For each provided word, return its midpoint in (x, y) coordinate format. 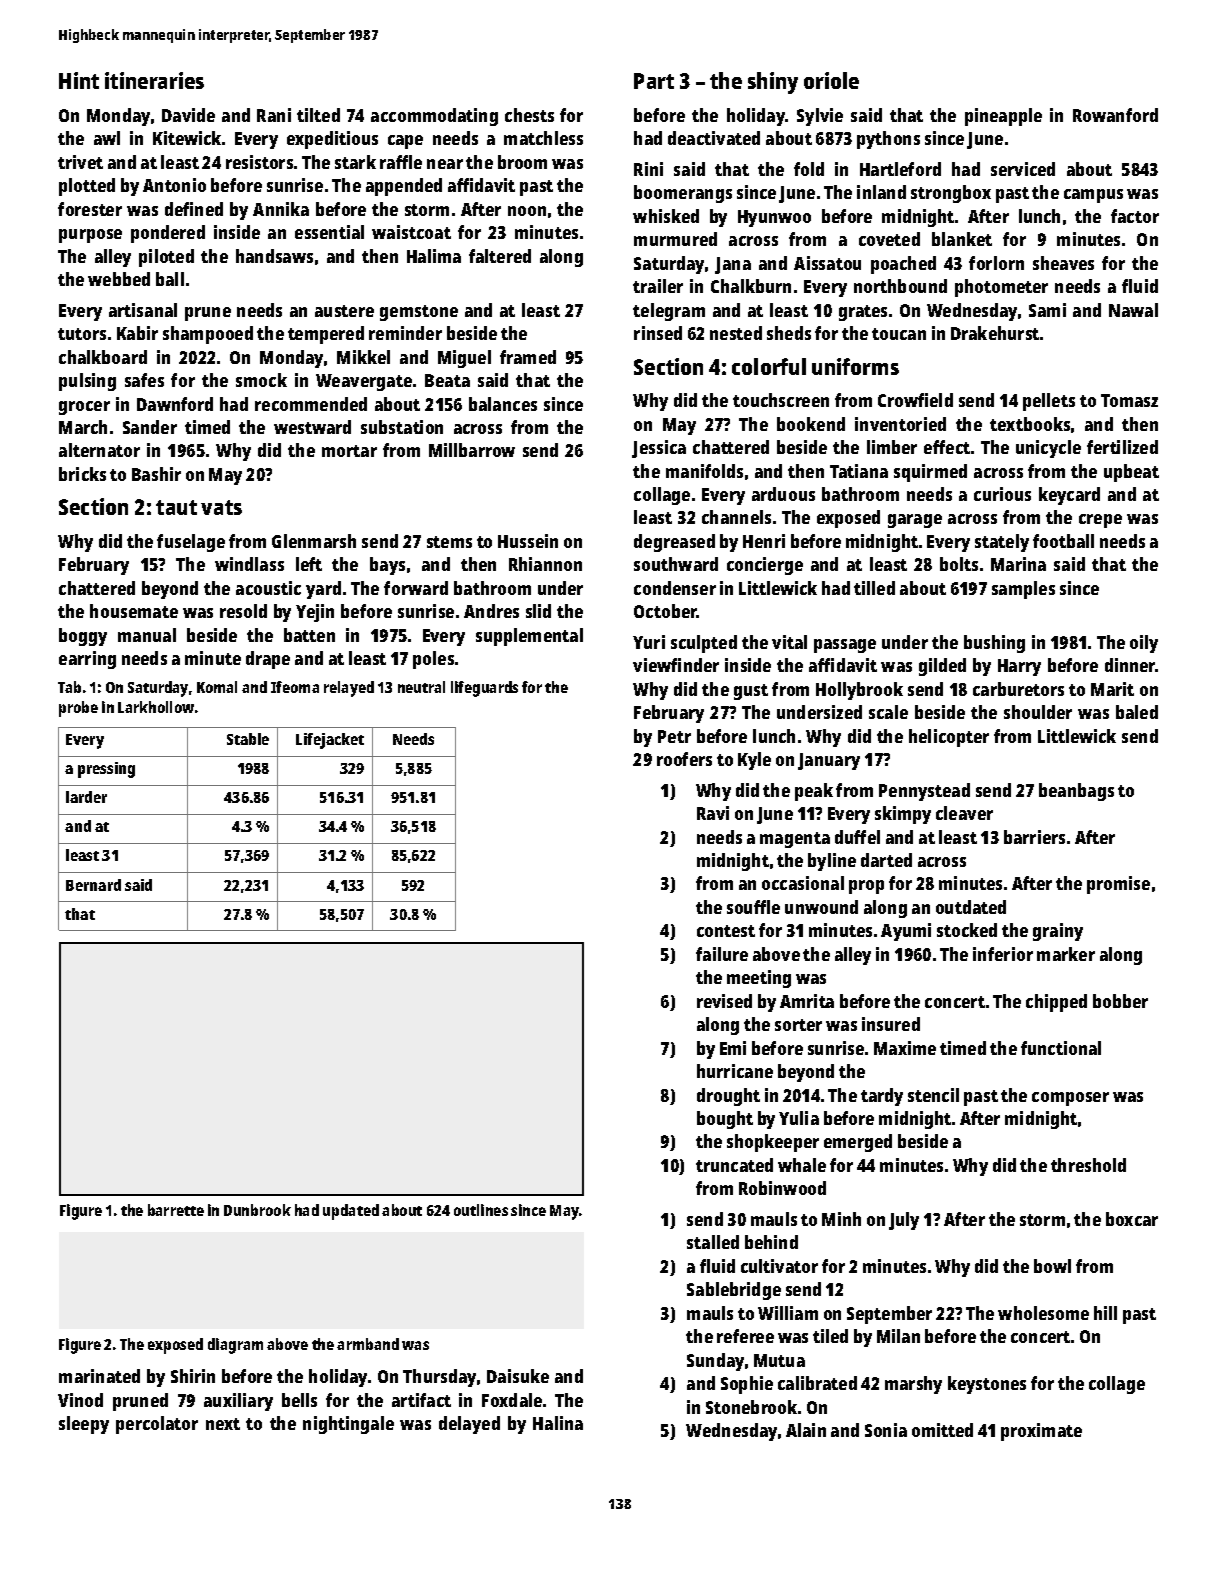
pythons (888, 140)
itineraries (154, 80)
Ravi (713, 813)
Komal (217, 687)
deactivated (714, 138)
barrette (176, 1210)
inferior (1003, 954)
